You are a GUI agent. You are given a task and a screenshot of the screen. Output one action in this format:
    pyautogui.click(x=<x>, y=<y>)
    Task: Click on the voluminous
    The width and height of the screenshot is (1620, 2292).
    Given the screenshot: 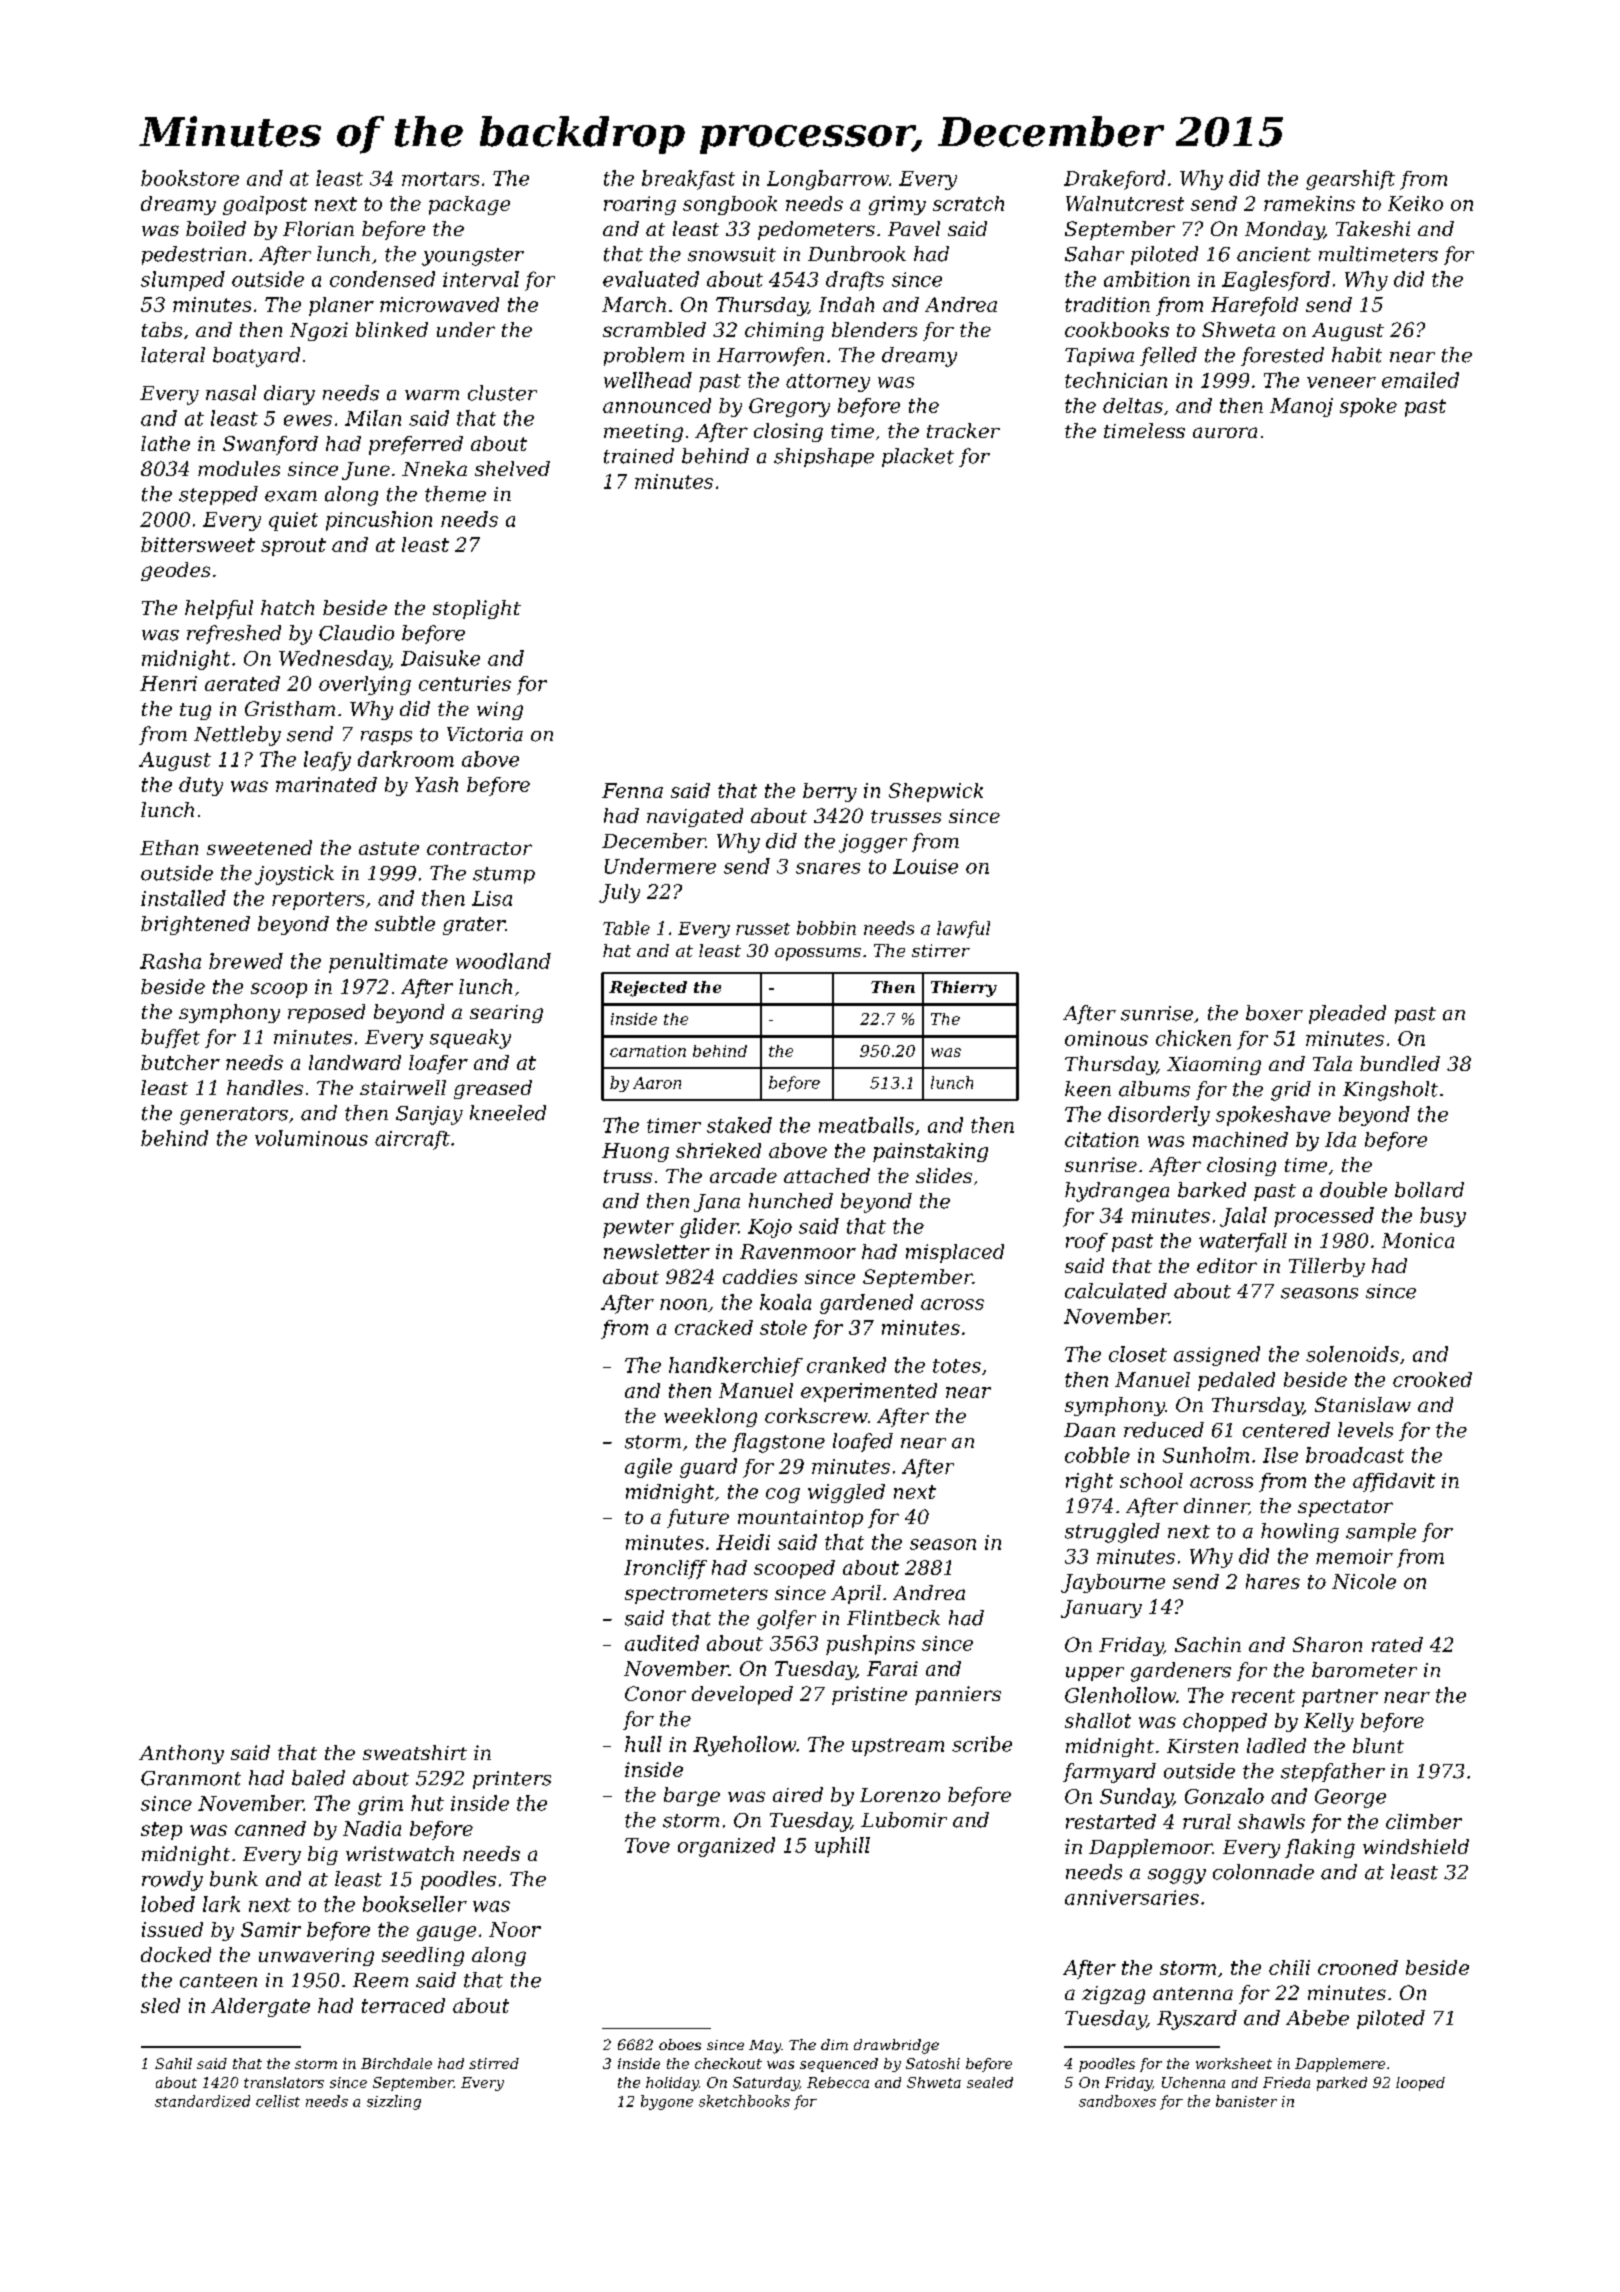 What is the action you would take?
    pyautogui.click(x=311, y=1138)
